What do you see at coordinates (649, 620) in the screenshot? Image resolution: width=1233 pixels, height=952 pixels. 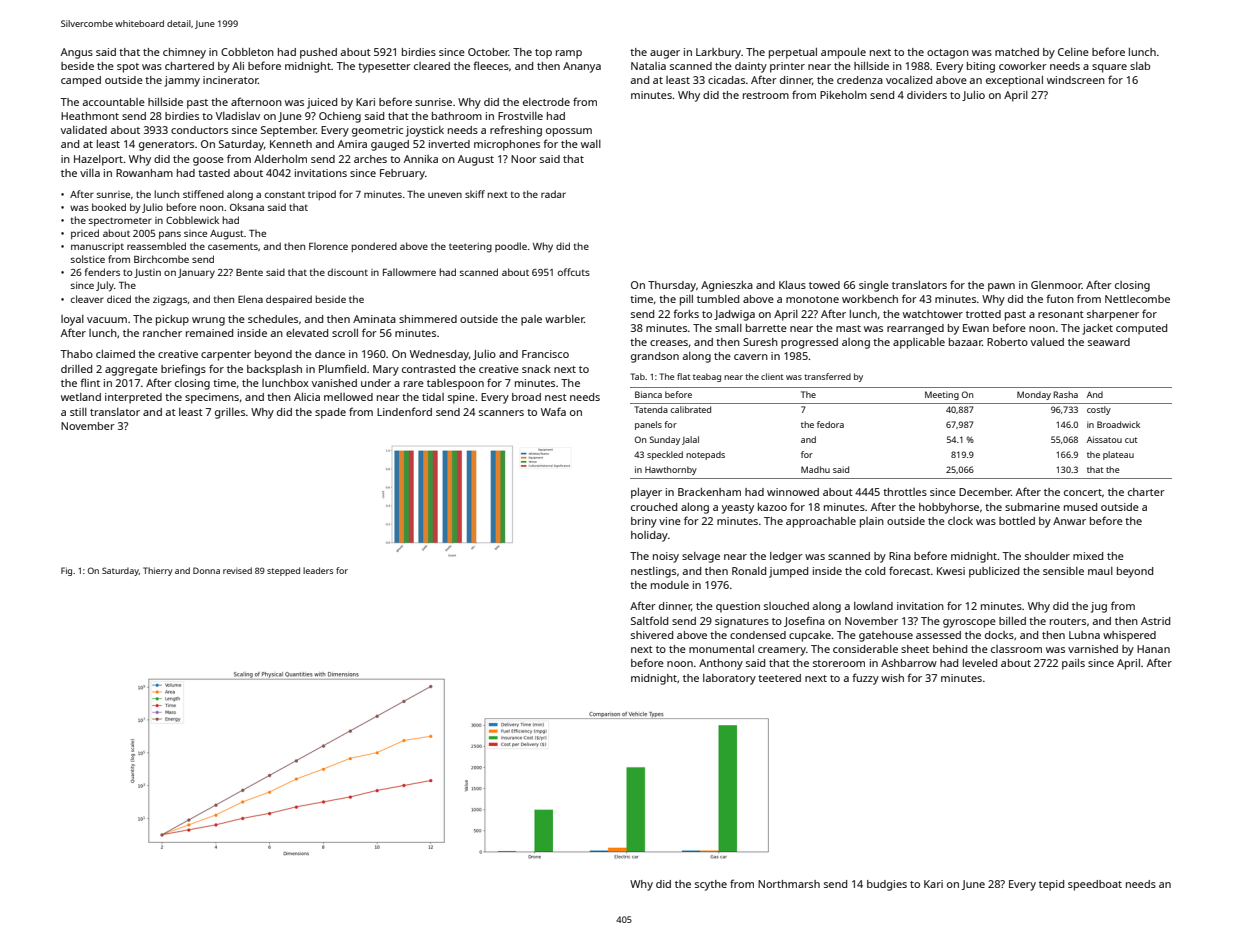 I see `Saltfold` at bounding box center [649, 620].
